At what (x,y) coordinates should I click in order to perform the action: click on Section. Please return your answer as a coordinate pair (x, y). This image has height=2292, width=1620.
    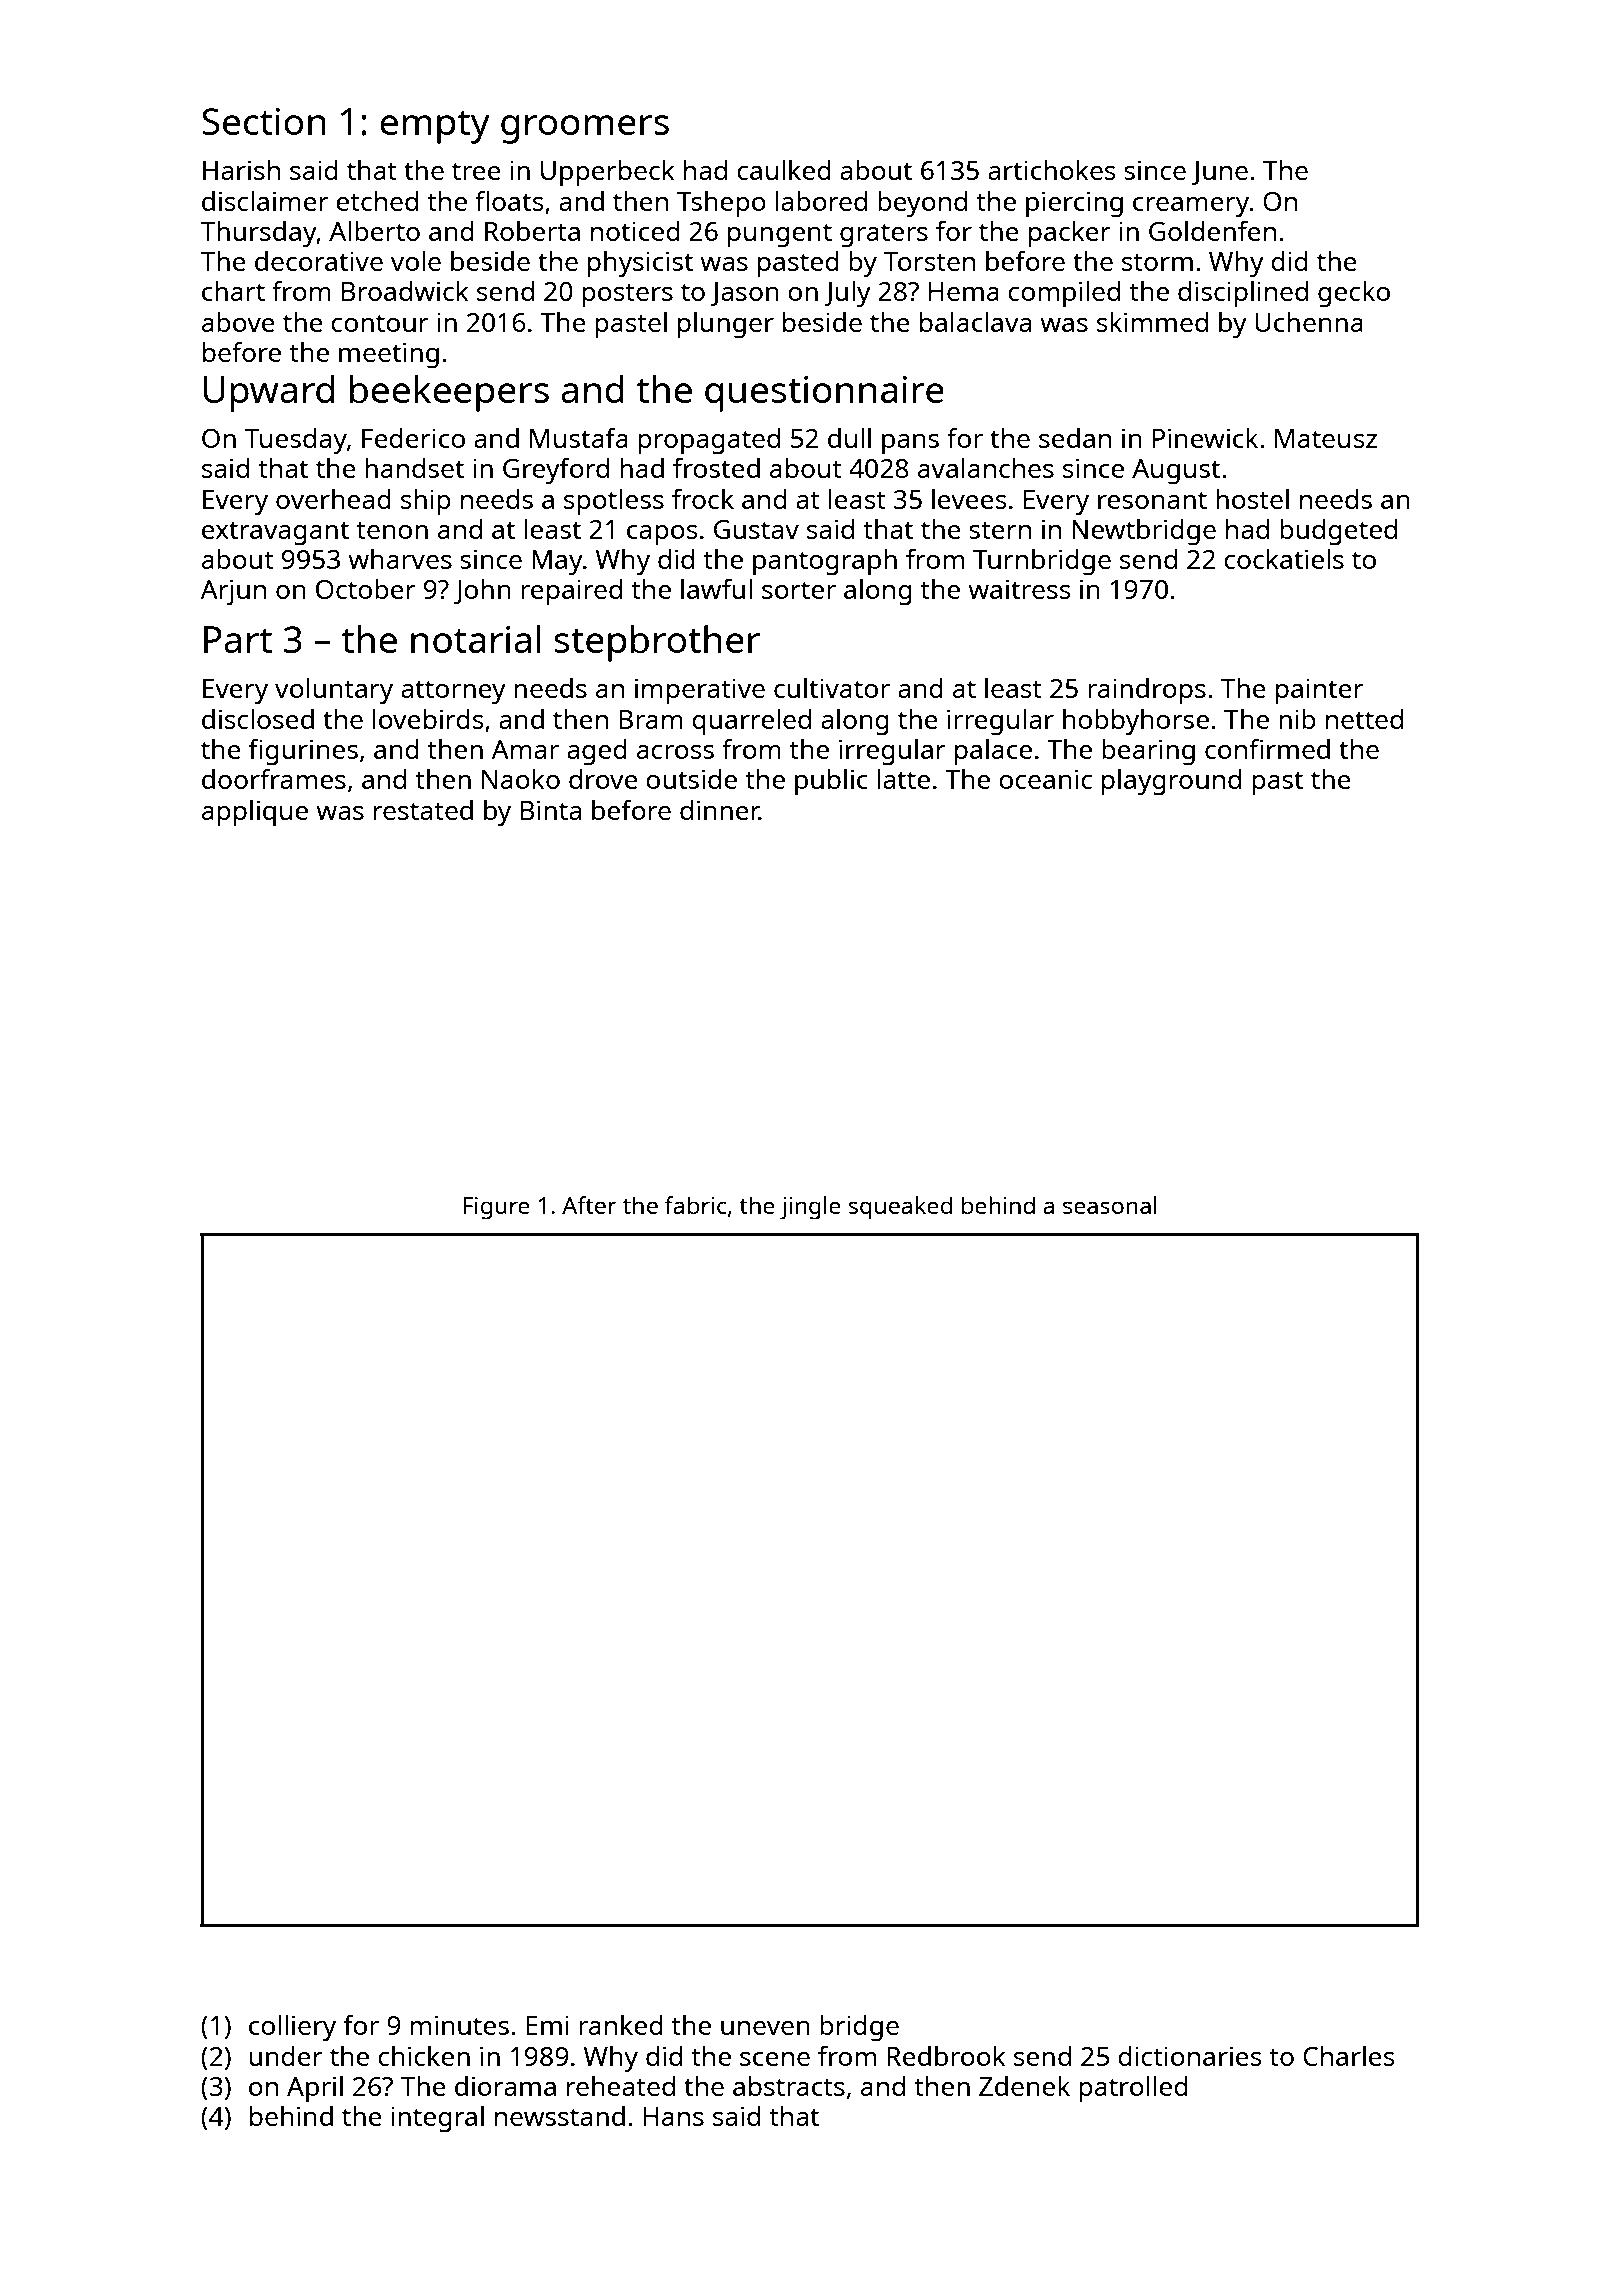
    Looking at the image, I should click on (264, 121).
